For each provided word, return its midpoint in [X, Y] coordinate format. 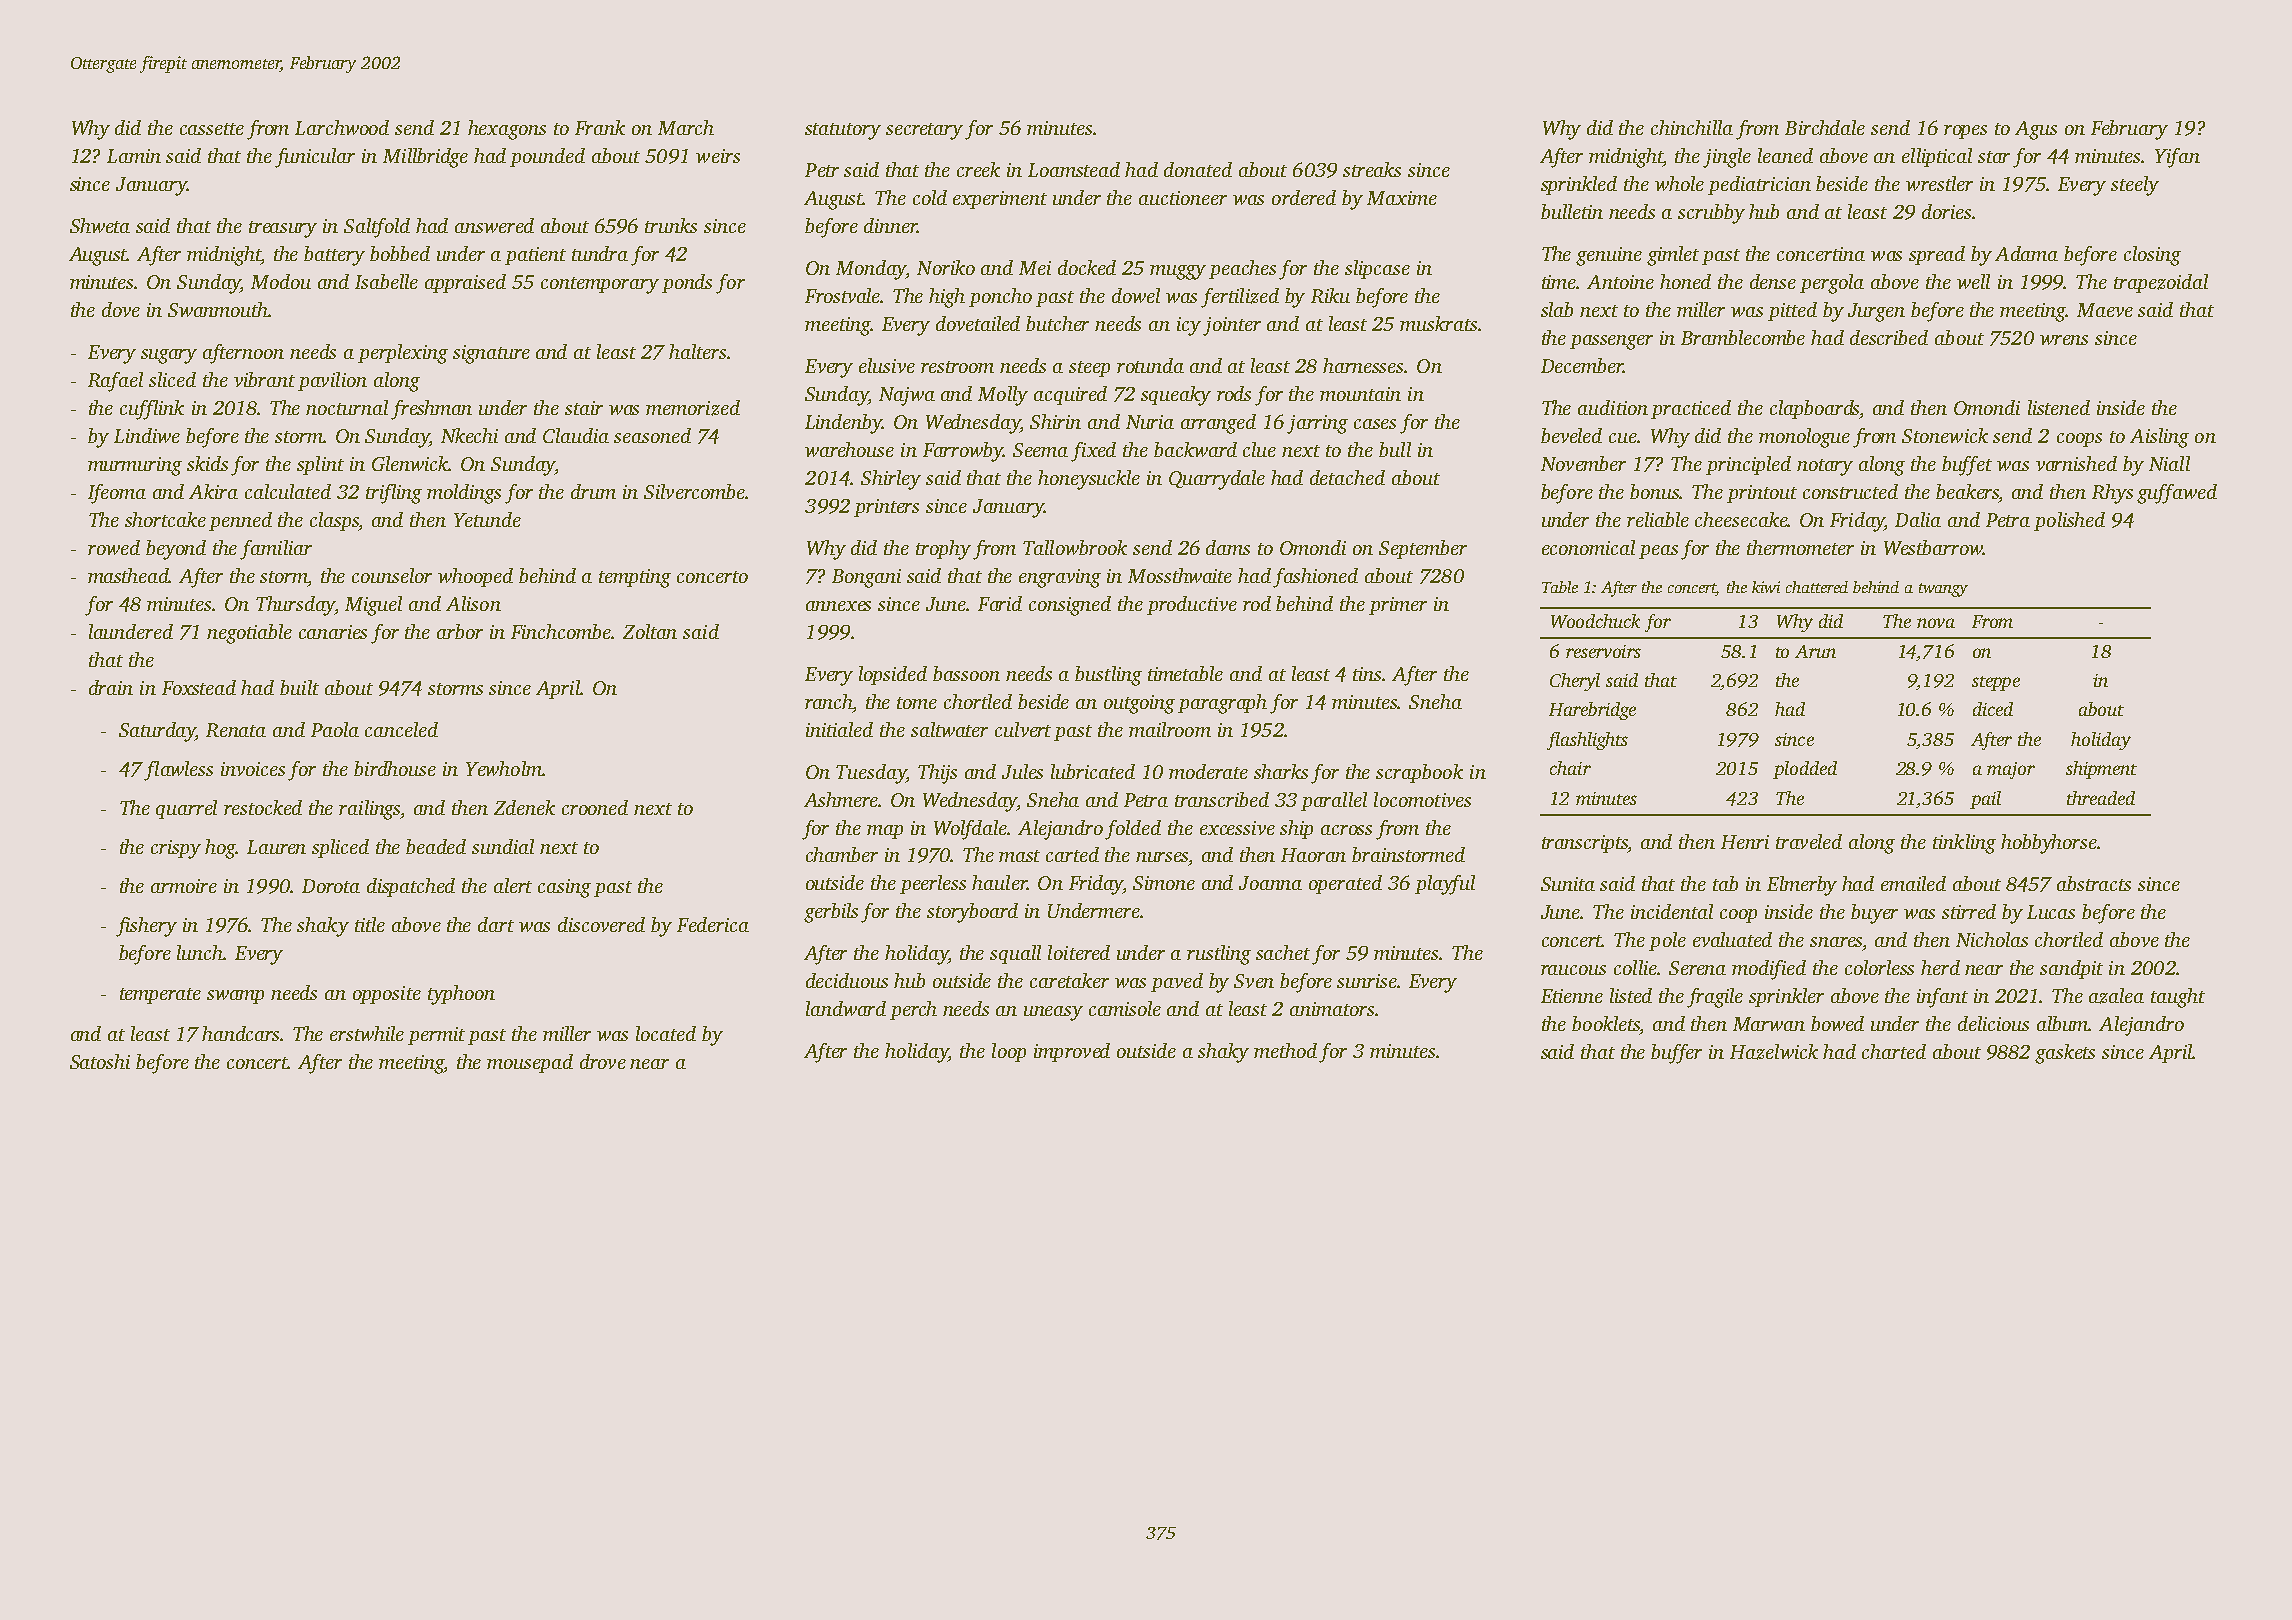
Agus [2036, 130]
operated [1345, 884]
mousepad [530, 1063]
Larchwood [342, 127]
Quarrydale [1217, 480]
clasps [334, 521]
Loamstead [1074, 169]
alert [513, 885]
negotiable [249, 634]
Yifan [2177, 158]
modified [1769, 970]
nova [1936, 623]
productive [1192, 605]
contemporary [600, 285]
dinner [890, 225]
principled [1748, 465]
